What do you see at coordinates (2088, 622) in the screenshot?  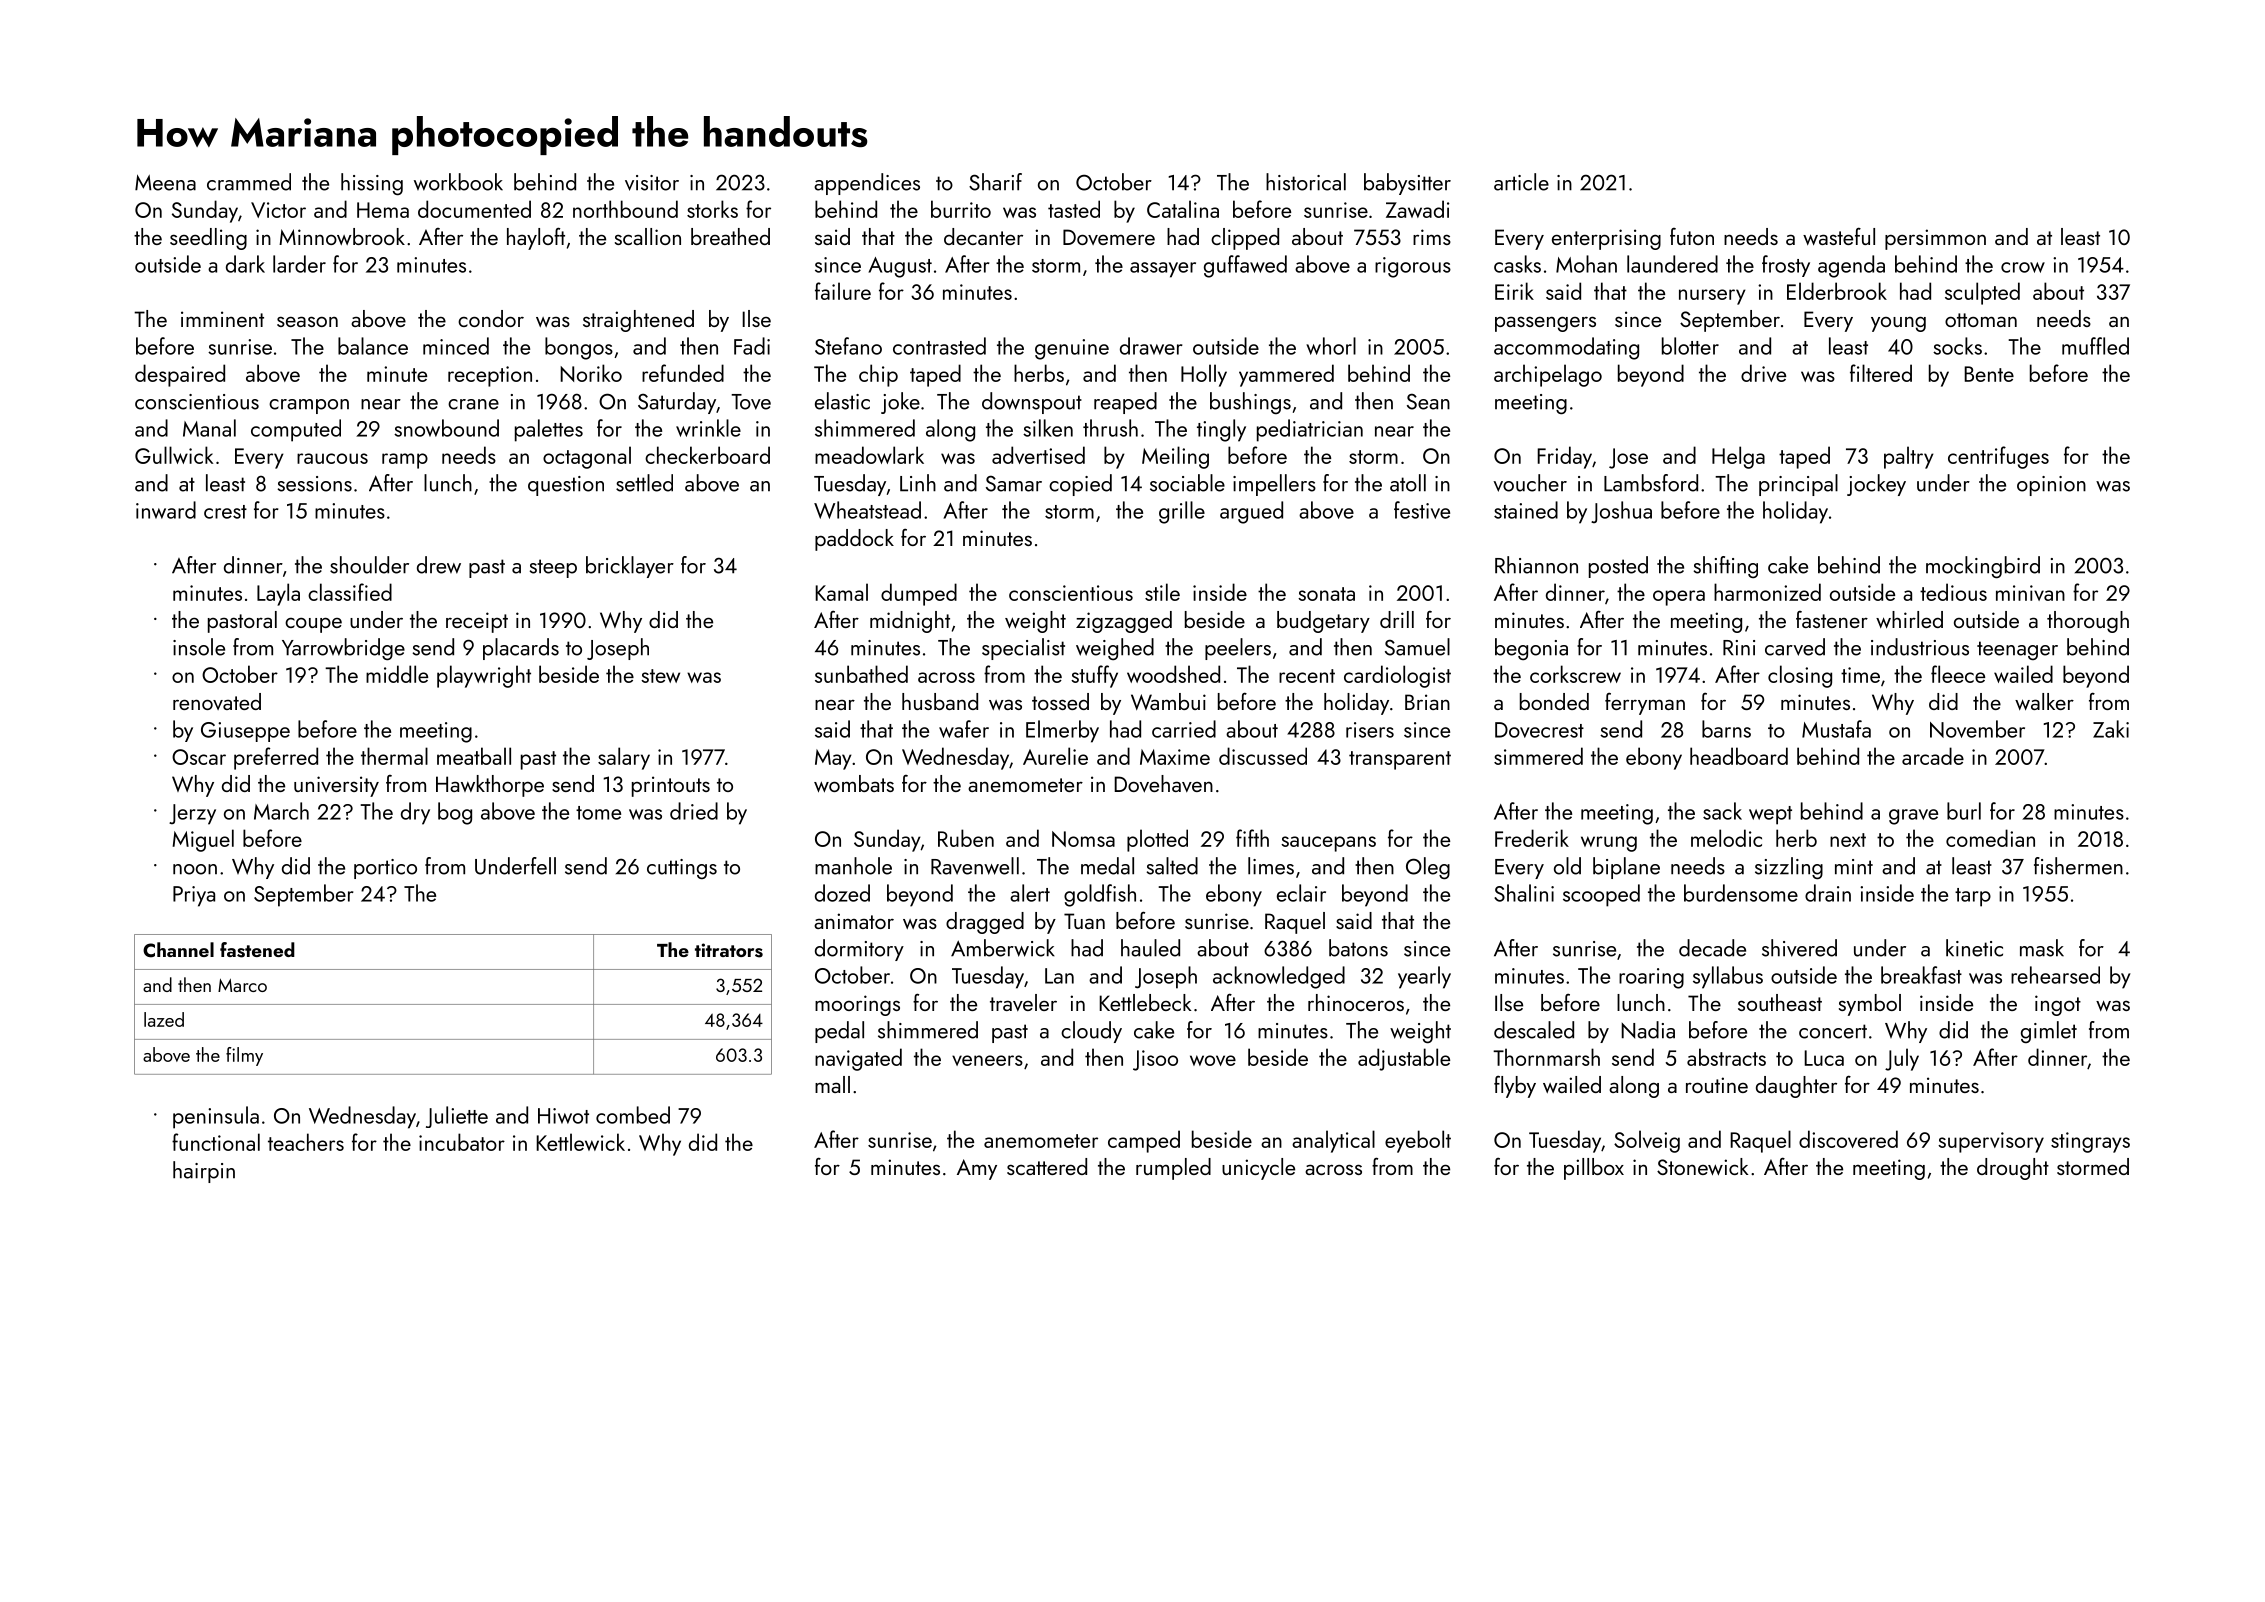 I see `thorough` at bounding box center [2088, 622].
